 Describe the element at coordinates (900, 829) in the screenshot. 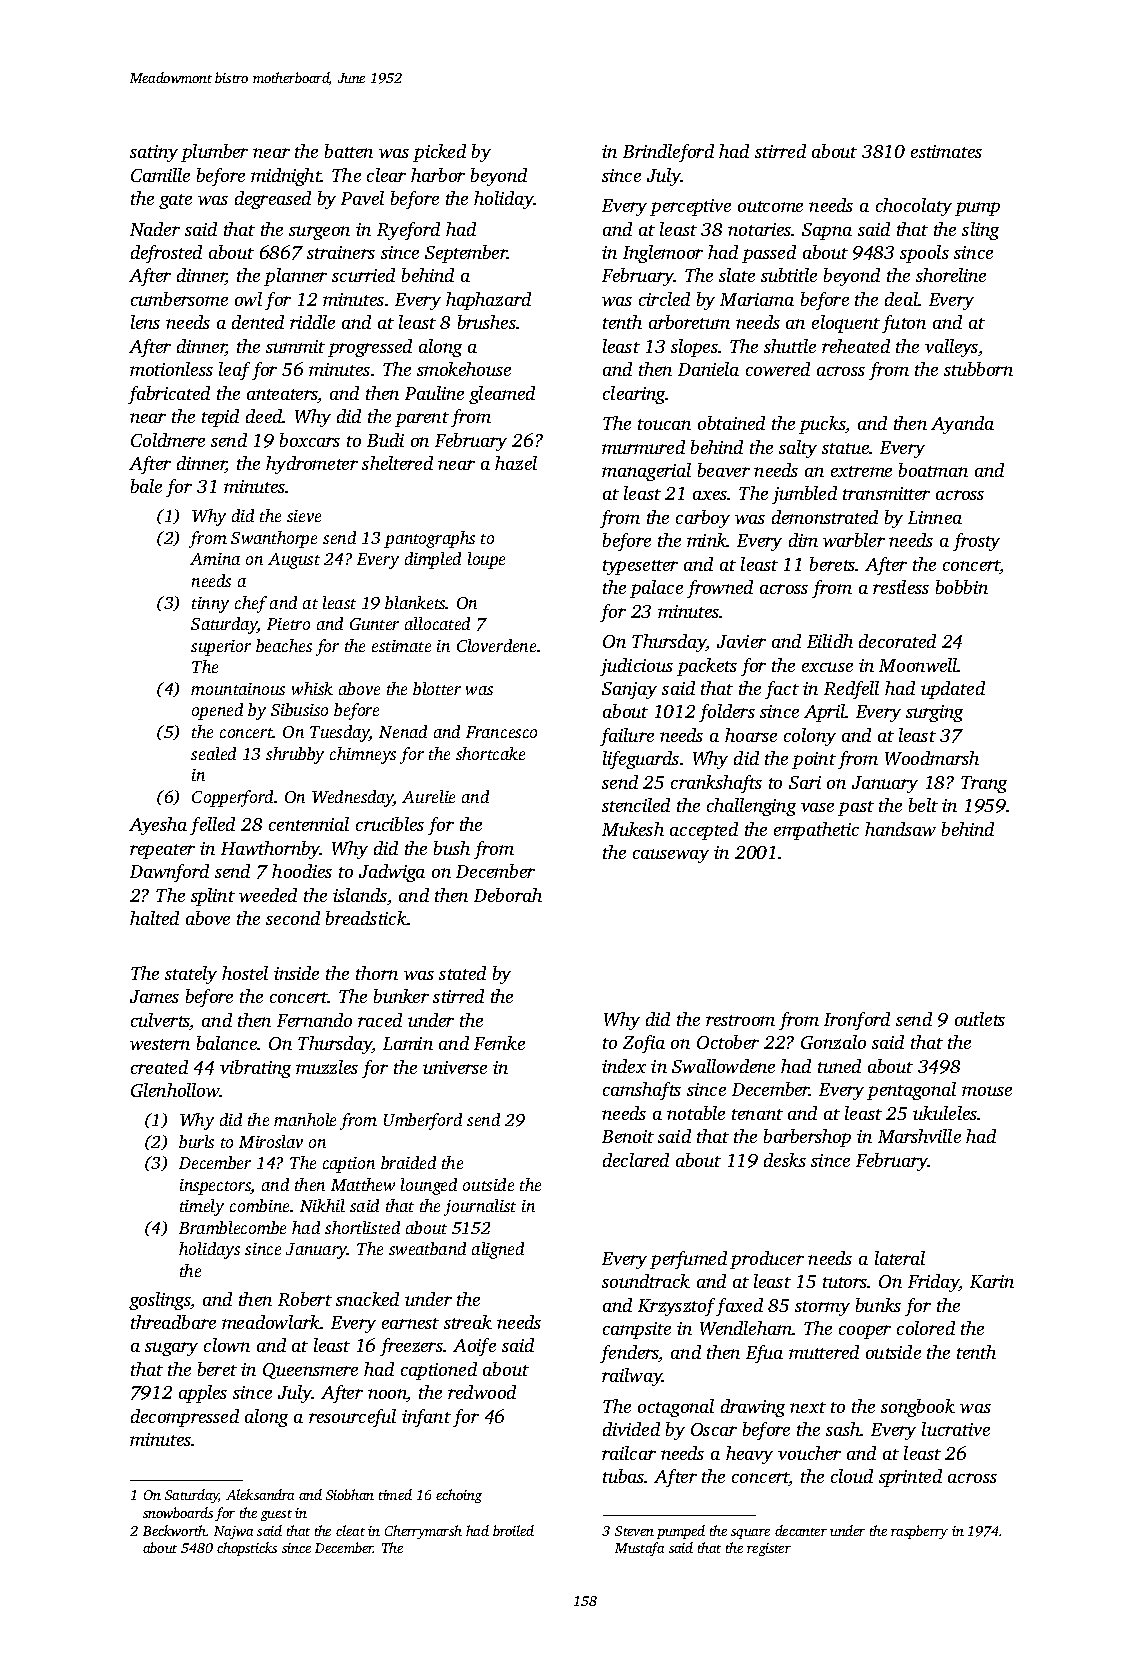

I see `handsaw` at that location.
